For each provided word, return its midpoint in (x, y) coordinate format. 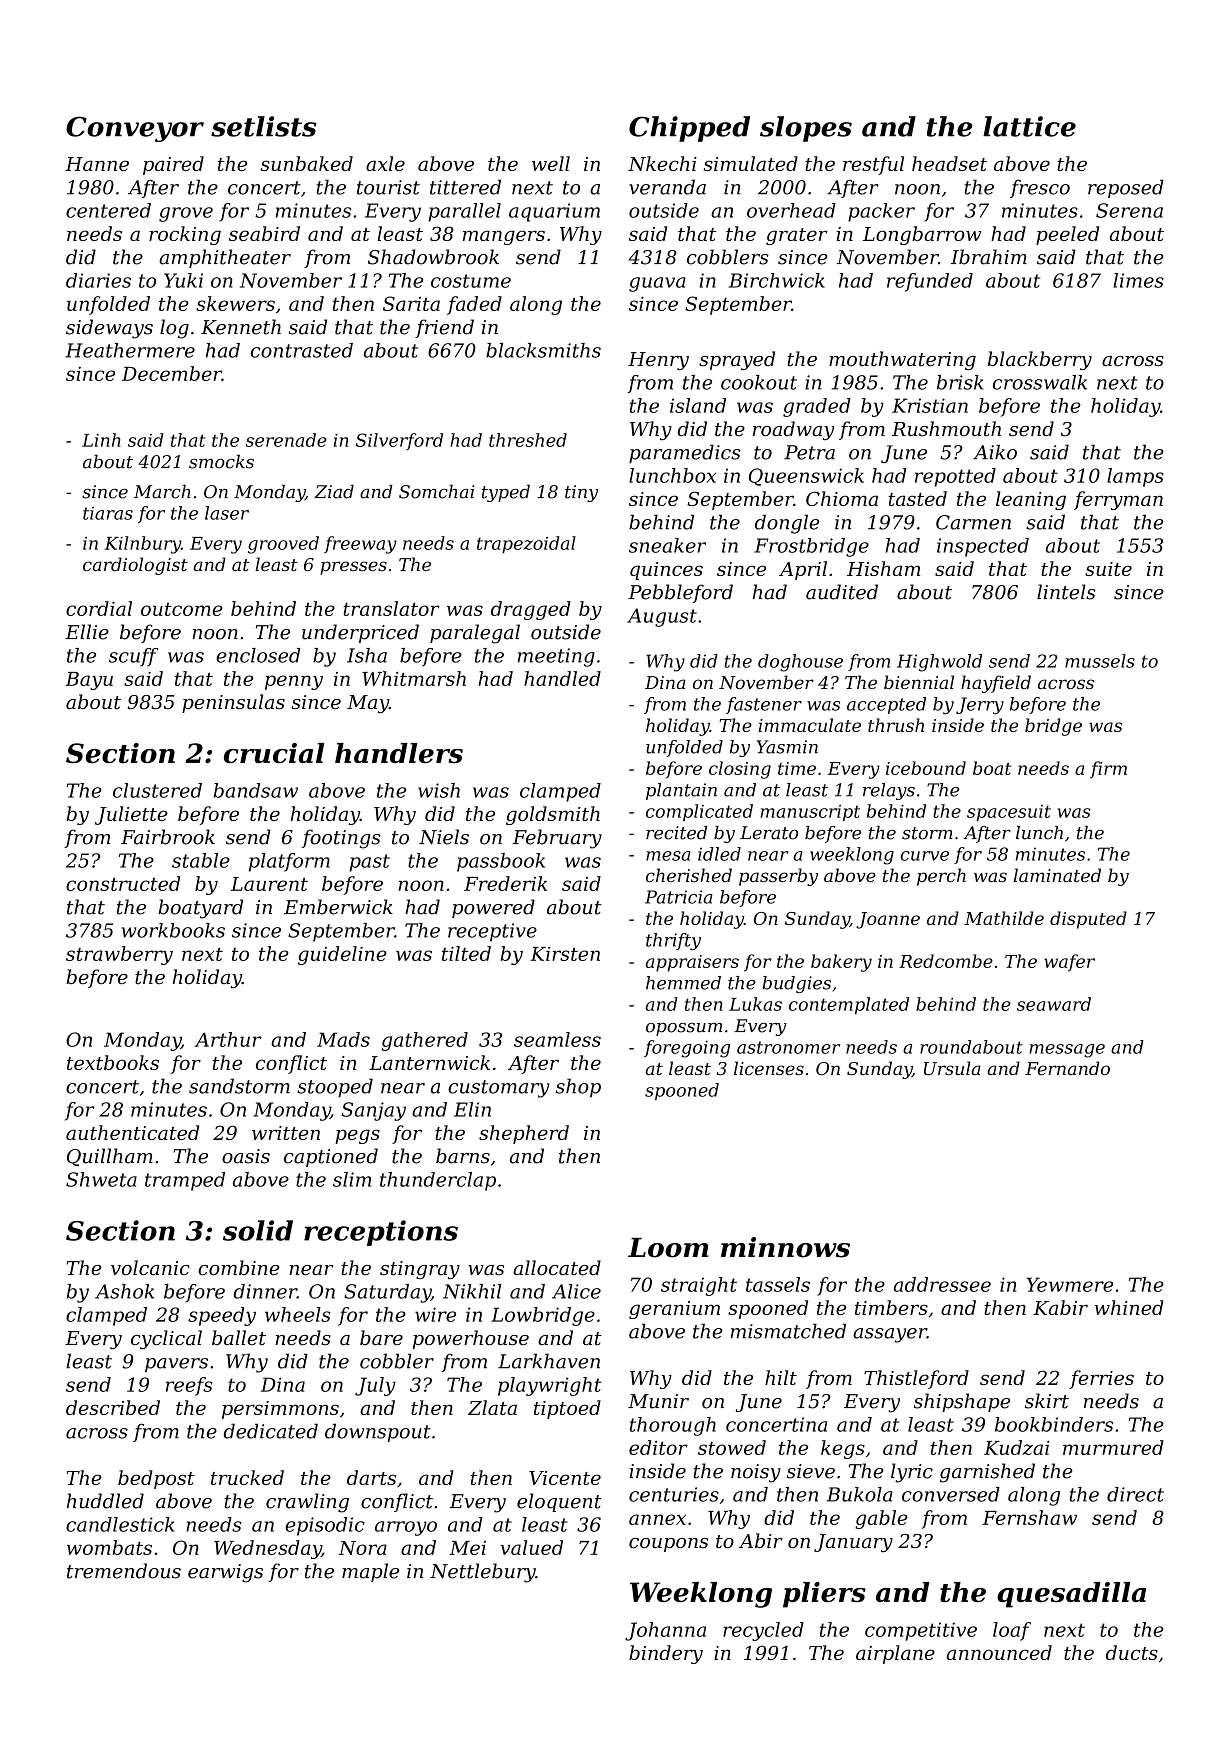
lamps (1135, 477)
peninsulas (233, 703)
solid (258, 1230)
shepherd (524, 1134)
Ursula (952, 1068)
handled (562, 678)
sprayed (737, 360)
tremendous (124, 1571)
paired (173, 165)
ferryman (1118, 500)
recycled (763, 1631)
